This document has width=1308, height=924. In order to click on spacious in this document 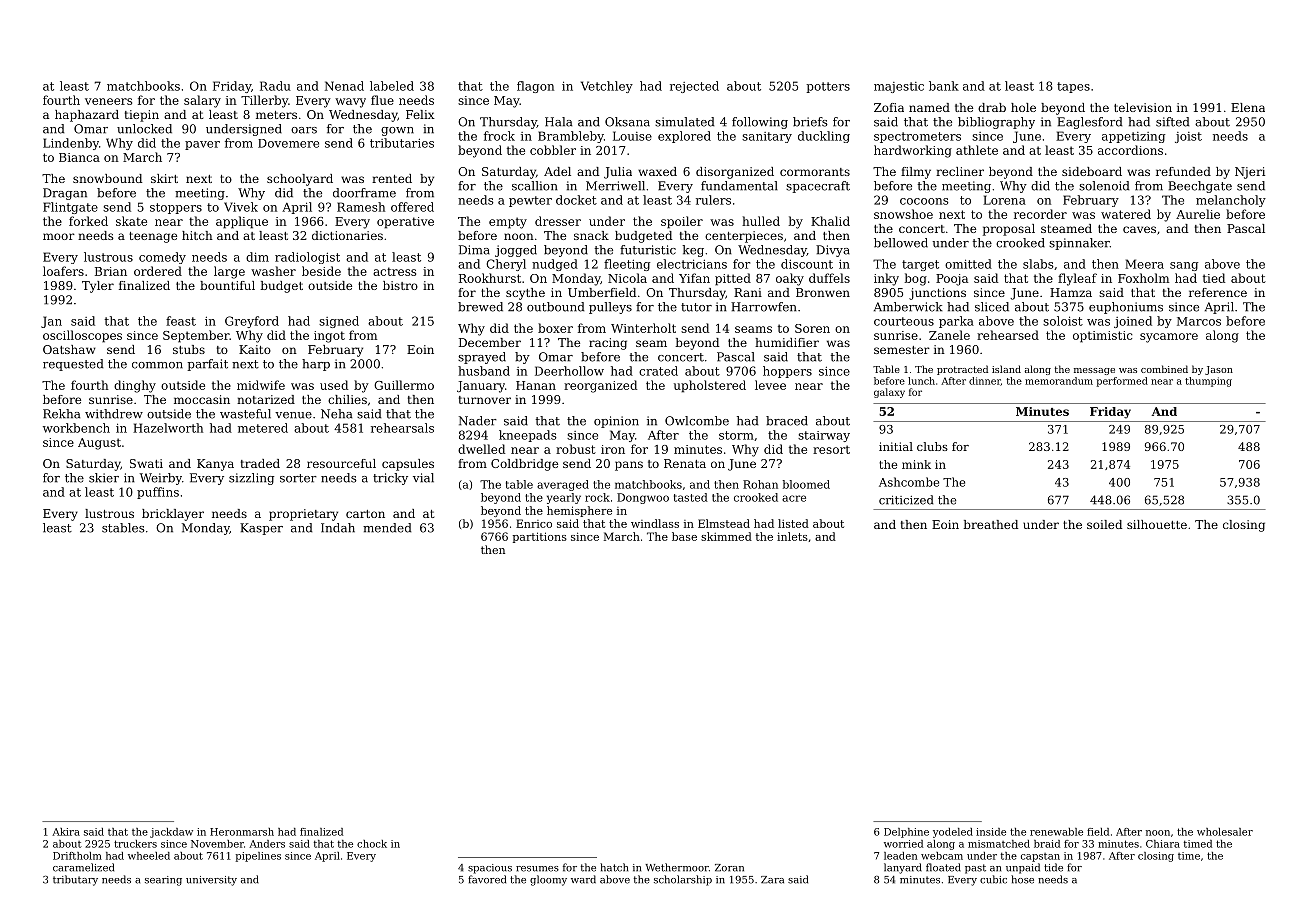, I will do `click(490, 869)`.
